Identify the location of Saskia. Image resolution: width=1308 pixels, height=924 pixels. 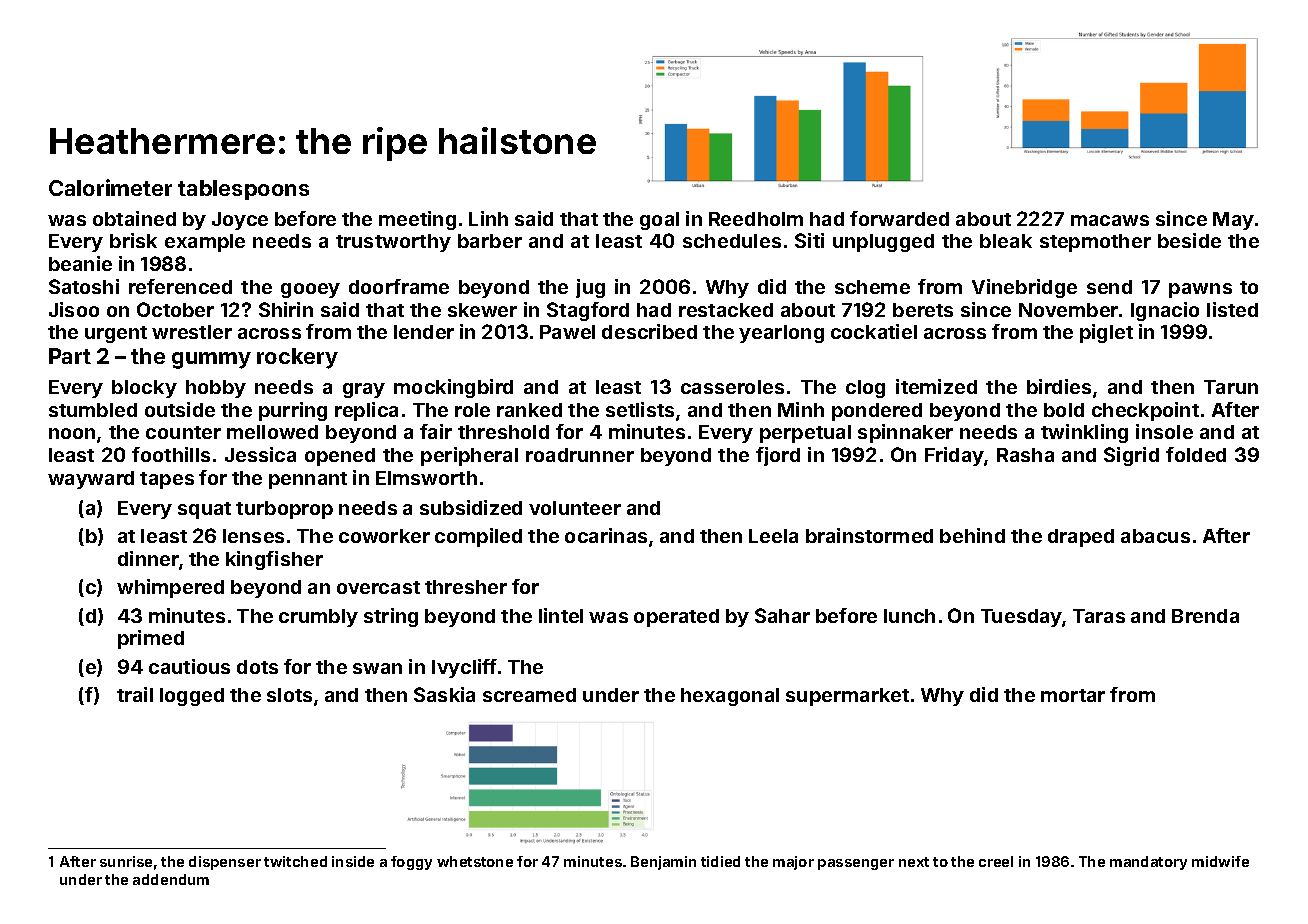
(444, 694).
